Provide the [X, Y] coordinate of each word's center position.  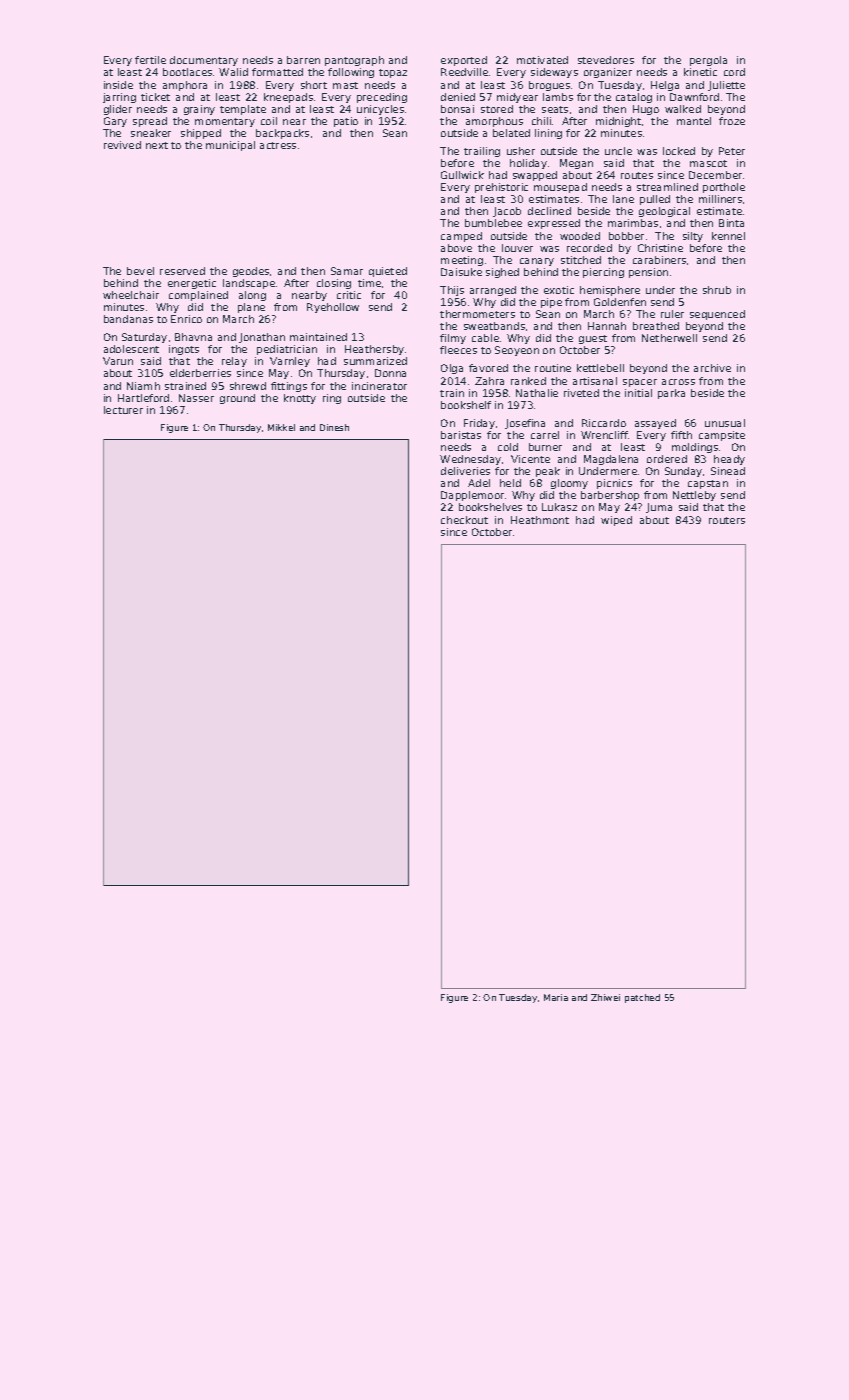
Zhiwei [605, 997]
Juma [659, 508]
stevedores [606, 60]
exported [464, 61]
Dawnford [694, 97]
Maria [556, 997]
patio [346, 122]
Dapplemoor [472, 496]
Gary [115, 122]
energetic [192, 284]
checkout [464, 520]
